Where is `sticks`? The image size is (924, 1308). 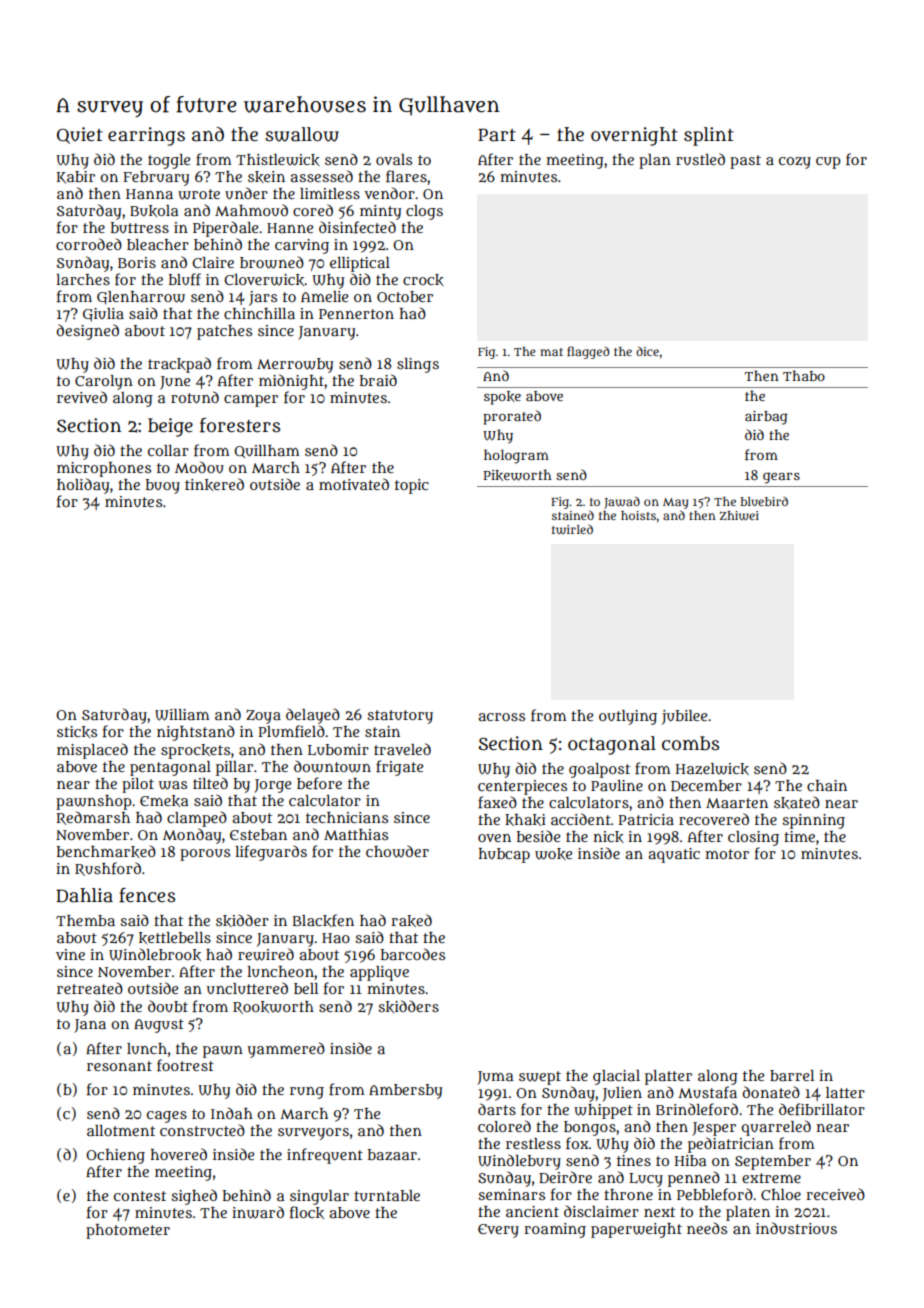 sticks is located at coordinates (77, 732).
